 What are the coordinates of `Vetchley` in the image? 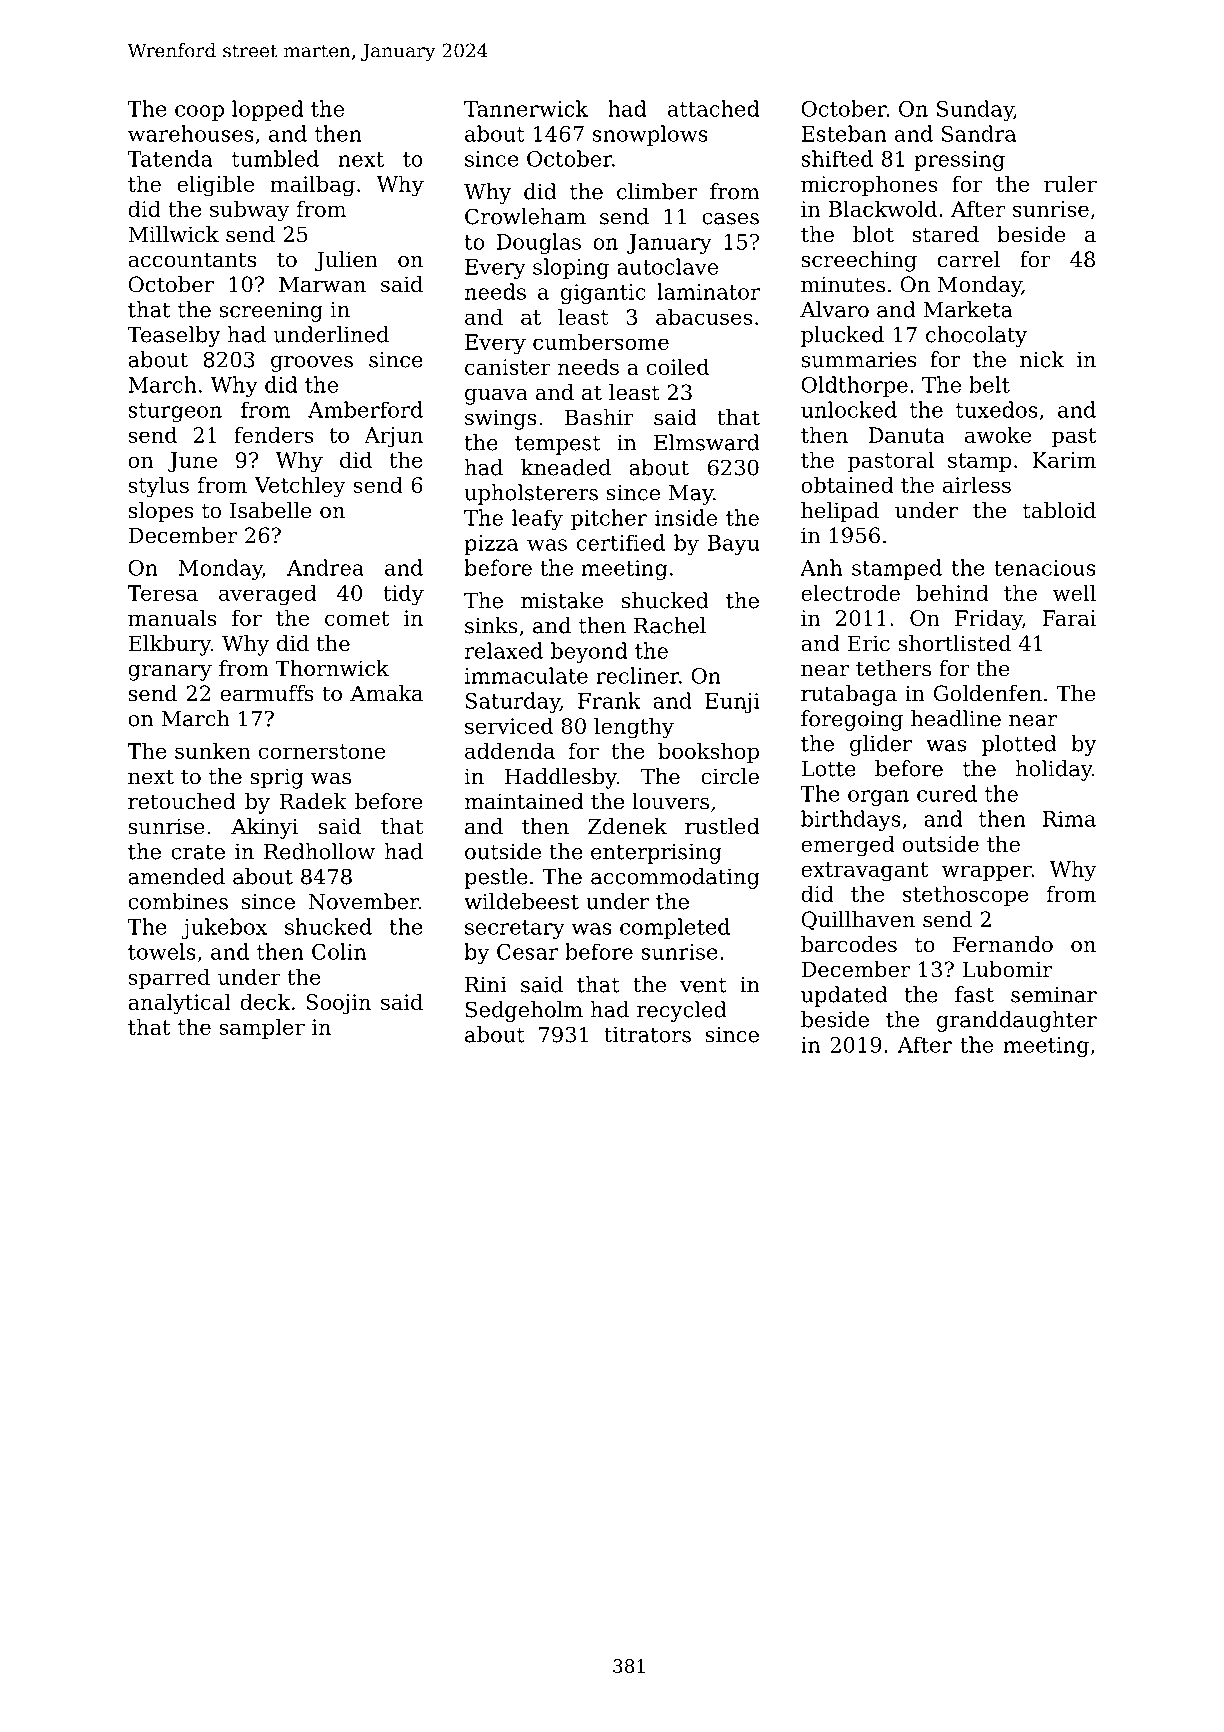 It's located at (299, 487).
